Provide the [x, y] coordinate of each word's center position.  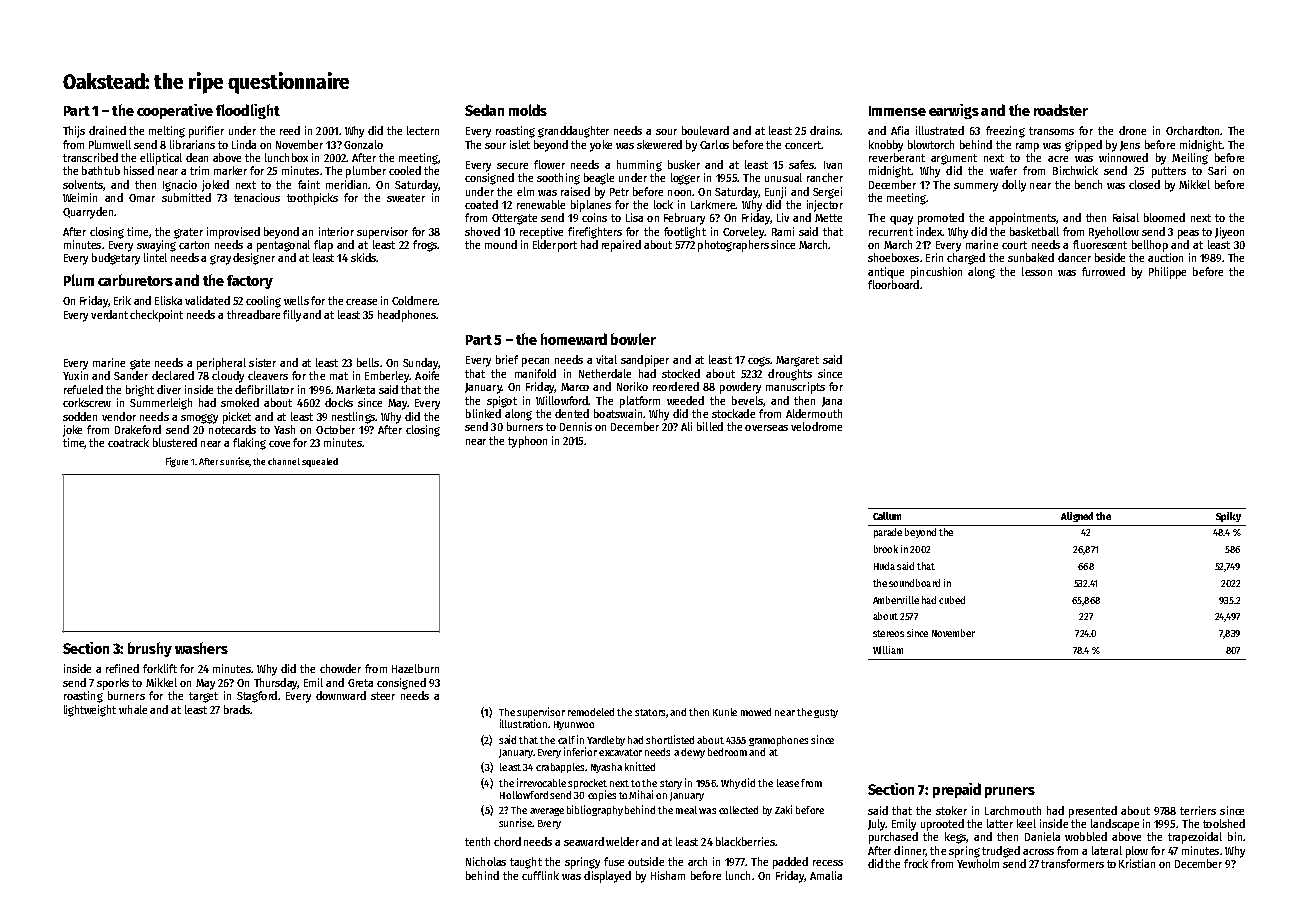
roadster [1061, 110]
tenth [477, 841]
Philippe [1167, 273]
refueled [83, 389]
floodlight [248, 111]
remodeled [591, 712]
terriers [1198, 810]
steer [383, 696]
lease [788, 783]
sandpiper [645, 361]
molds [528, 110]
